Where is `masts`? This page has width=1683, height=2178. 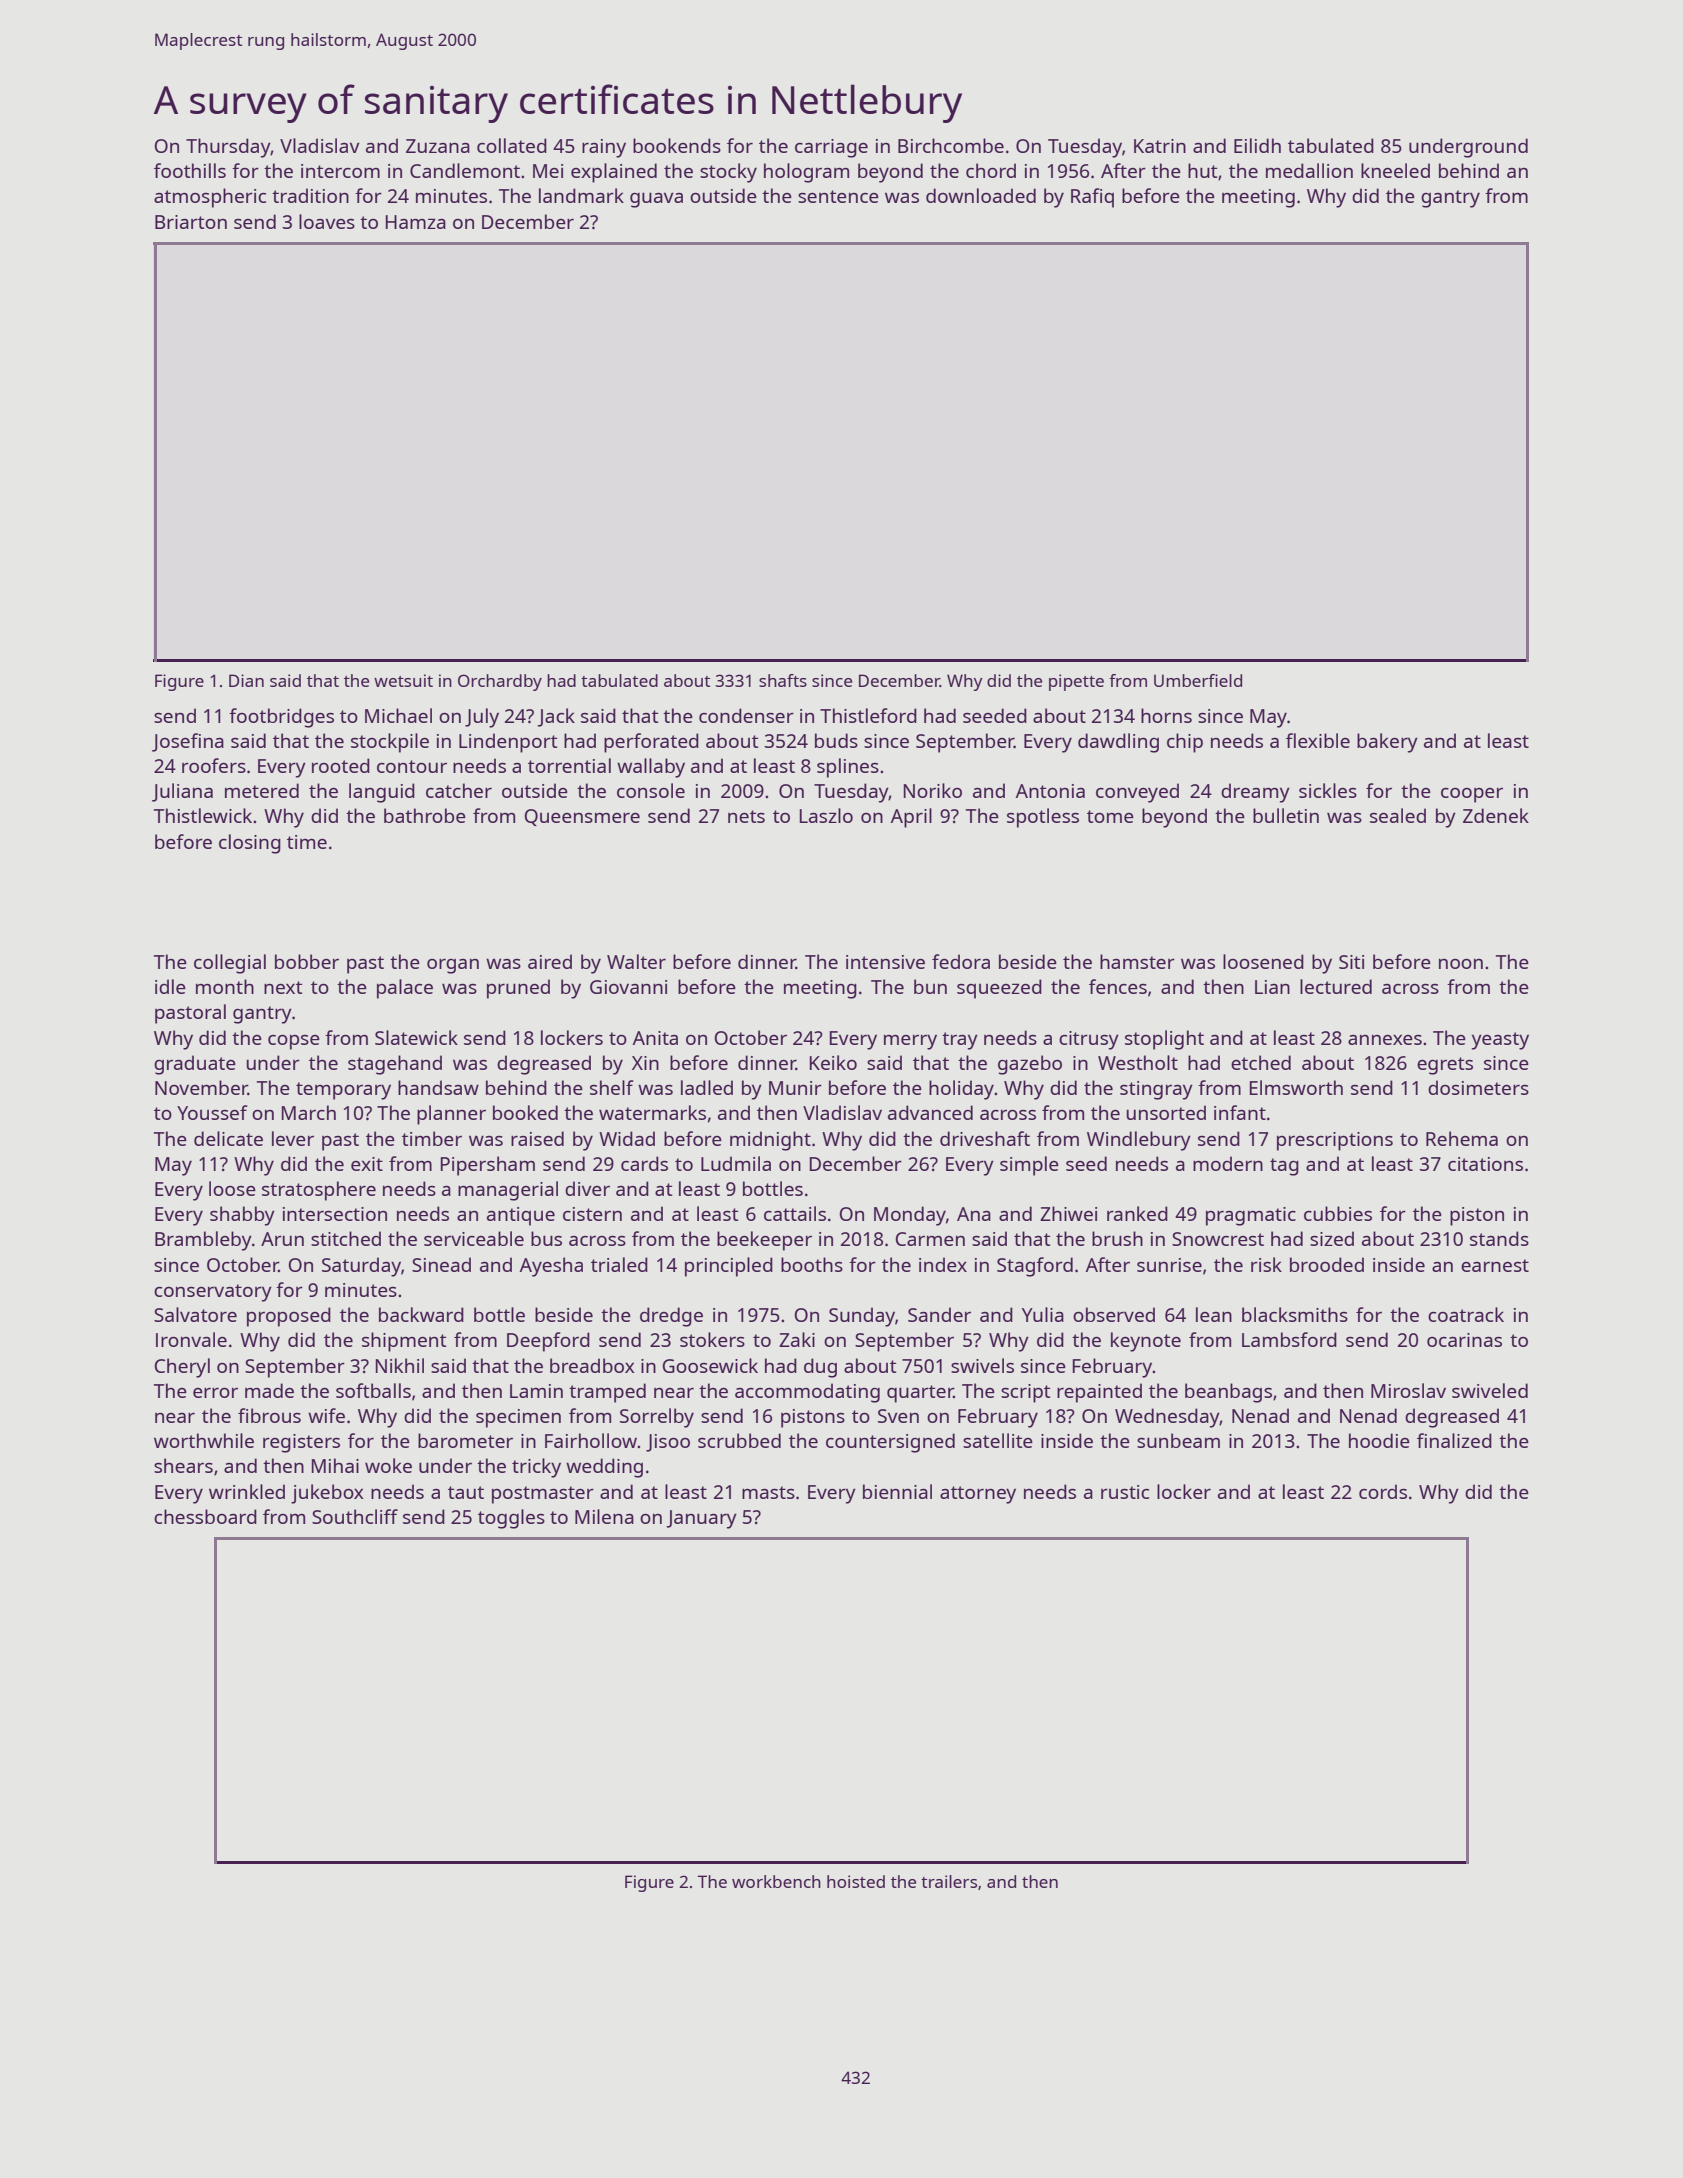 masts is located at coordinates (768, 1492).
